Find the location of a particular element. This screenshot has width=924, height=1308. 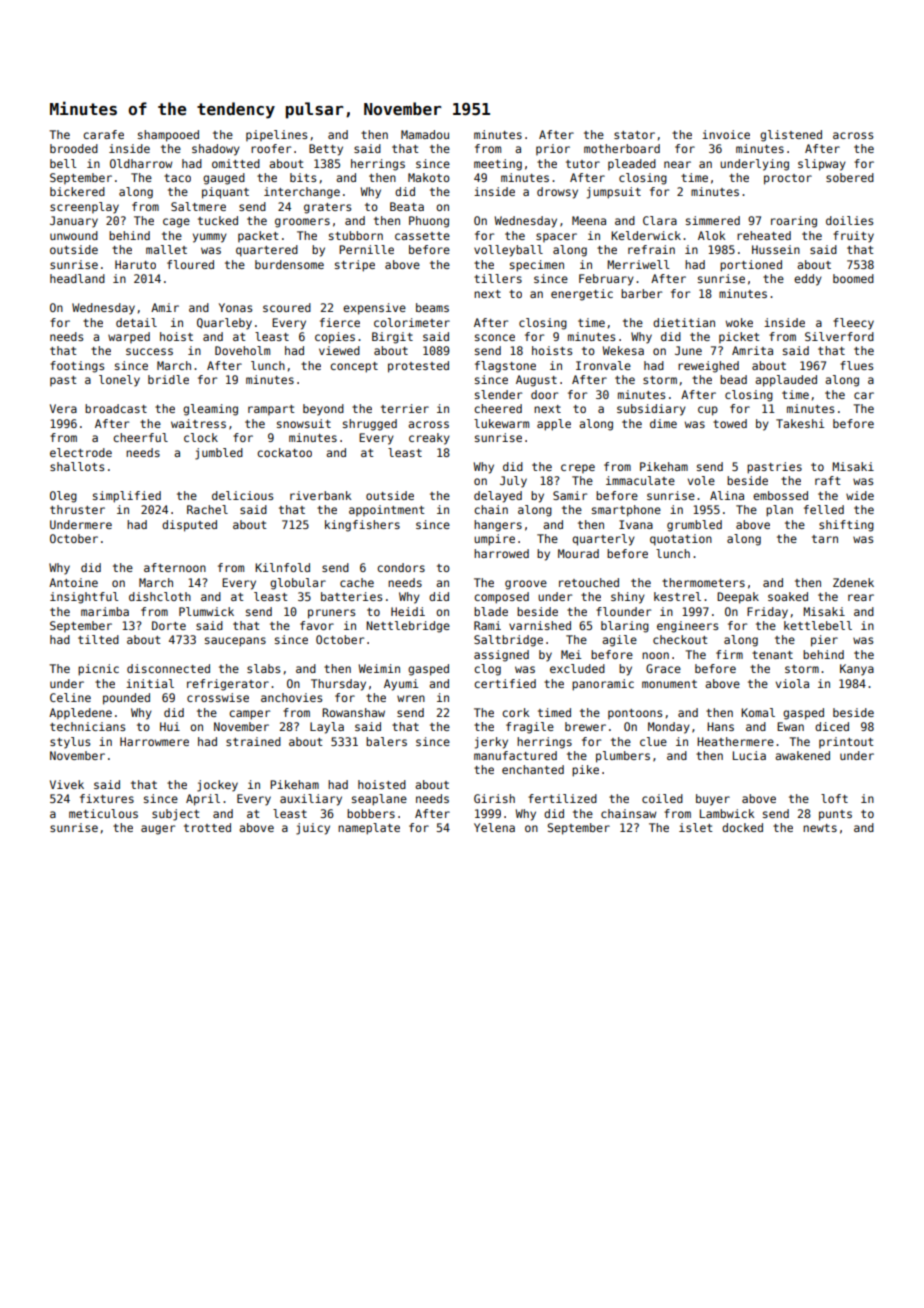

refrain is located at coordinates (651, 249).
